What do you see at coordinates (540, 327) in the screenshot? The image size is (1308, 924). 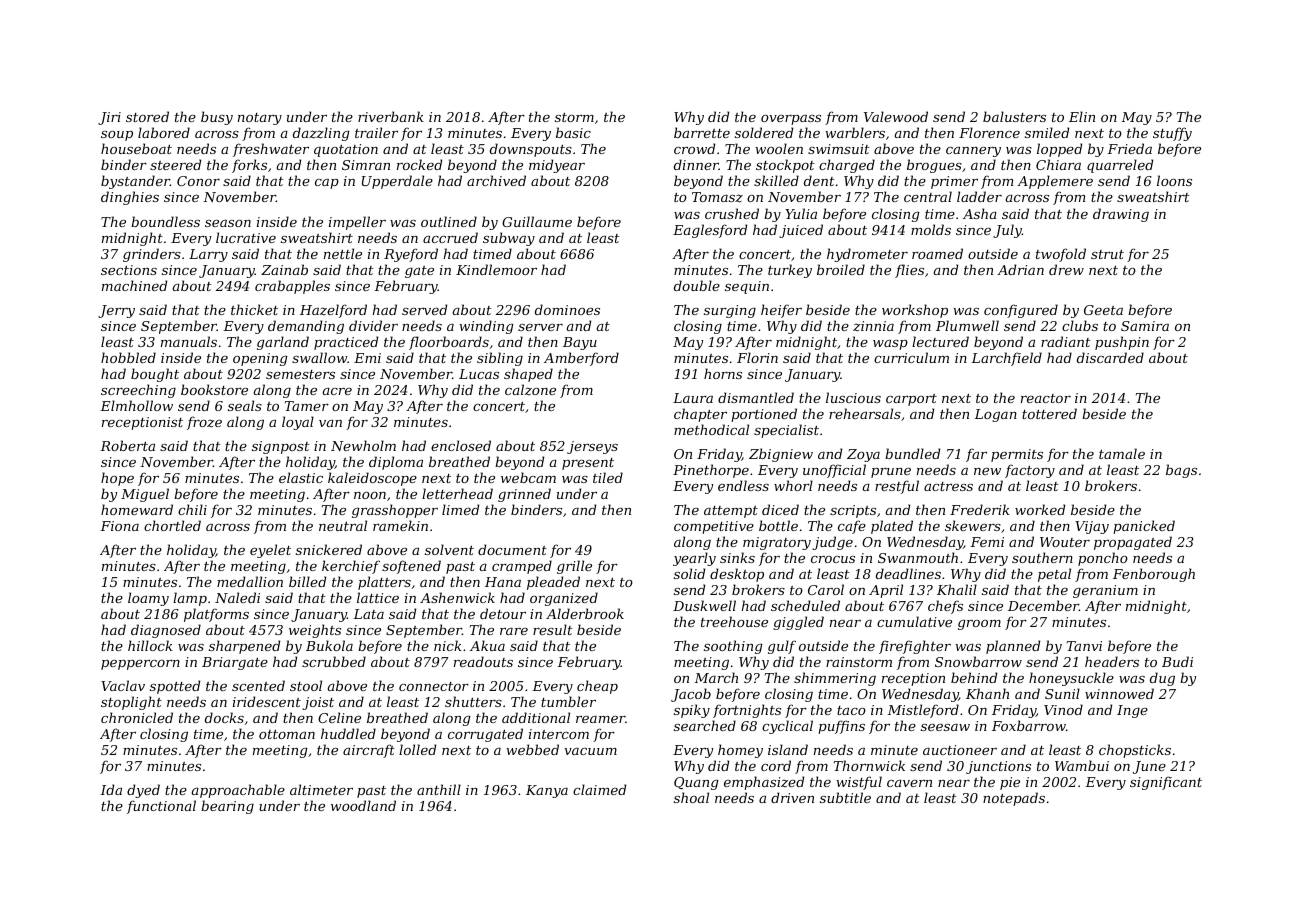 I see `server` at bounding box center [540, 327].
